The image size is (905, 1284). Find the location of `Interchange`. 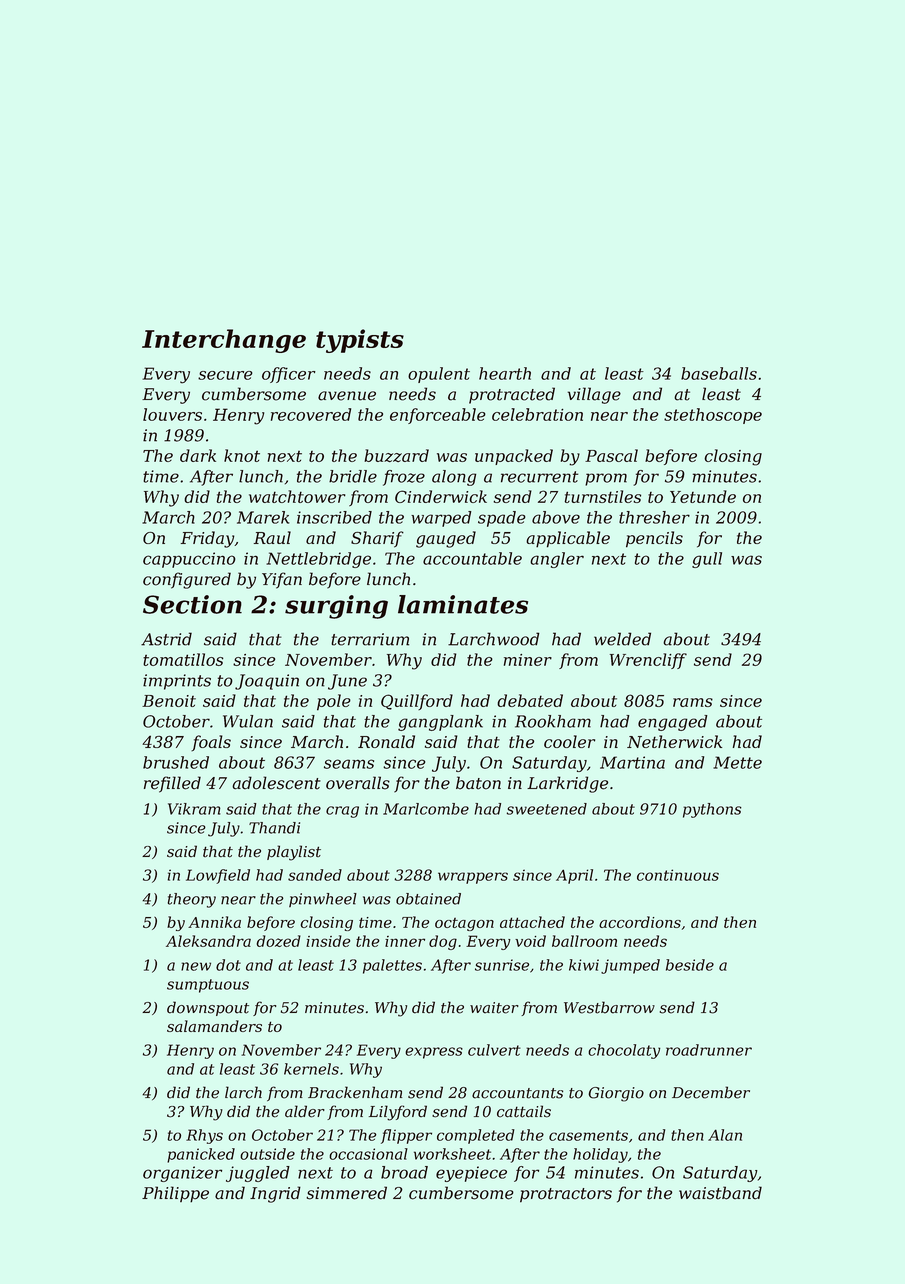

Interchange is located at coordinates (224, 341).
